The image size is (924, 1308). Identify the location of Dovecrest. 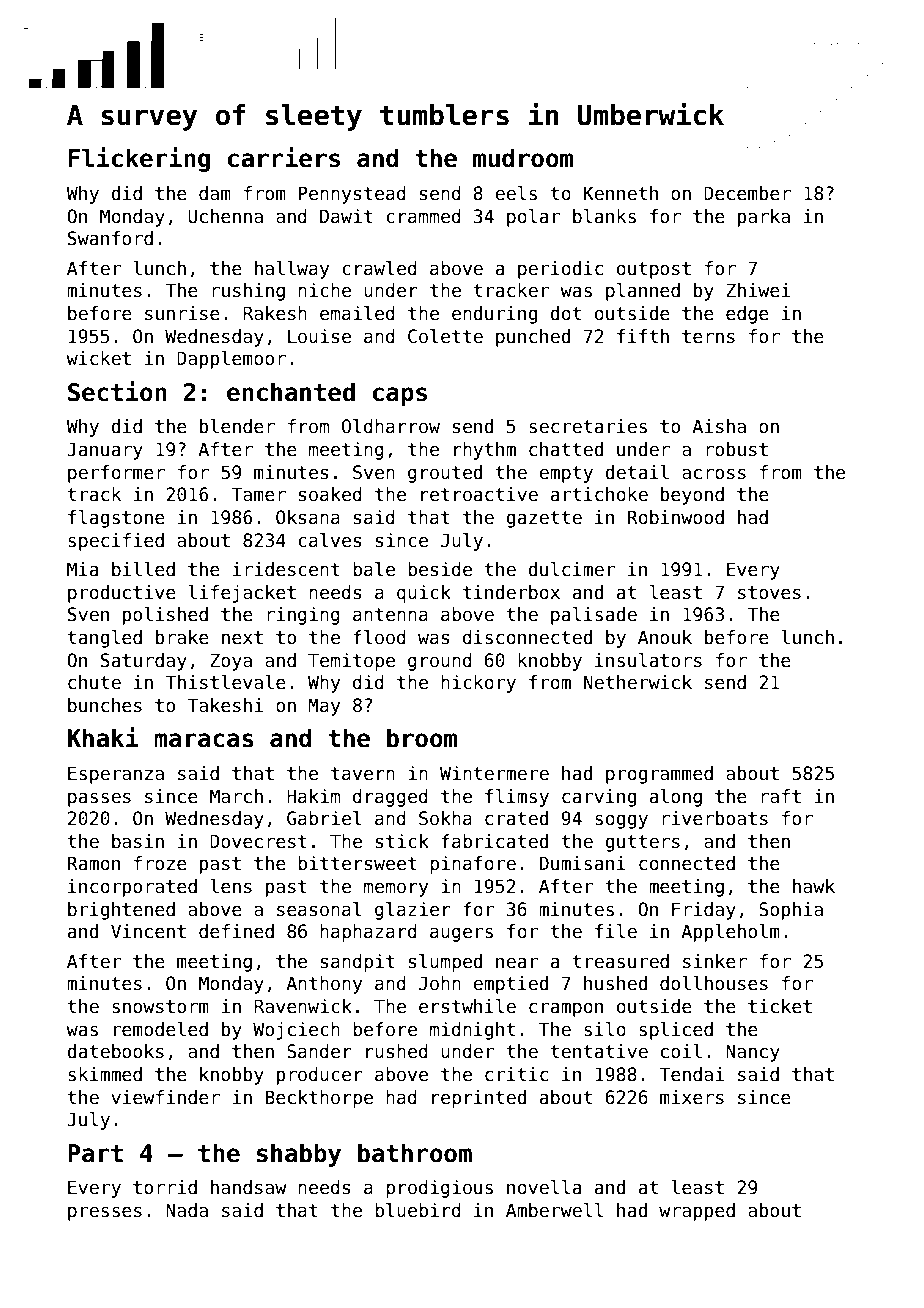
(258, 841).
